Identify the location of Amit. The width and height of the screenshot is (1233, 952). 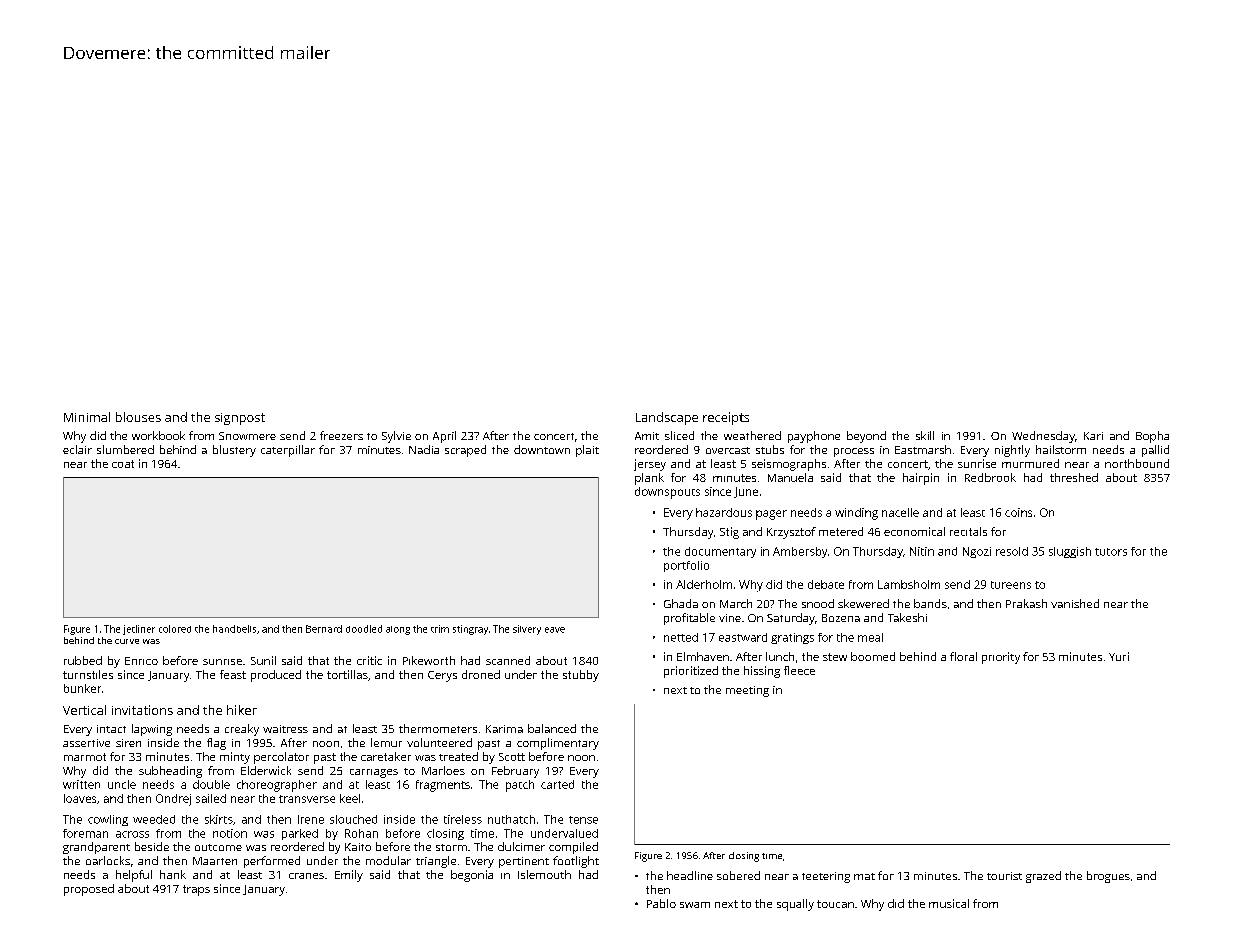
(647, 436).
